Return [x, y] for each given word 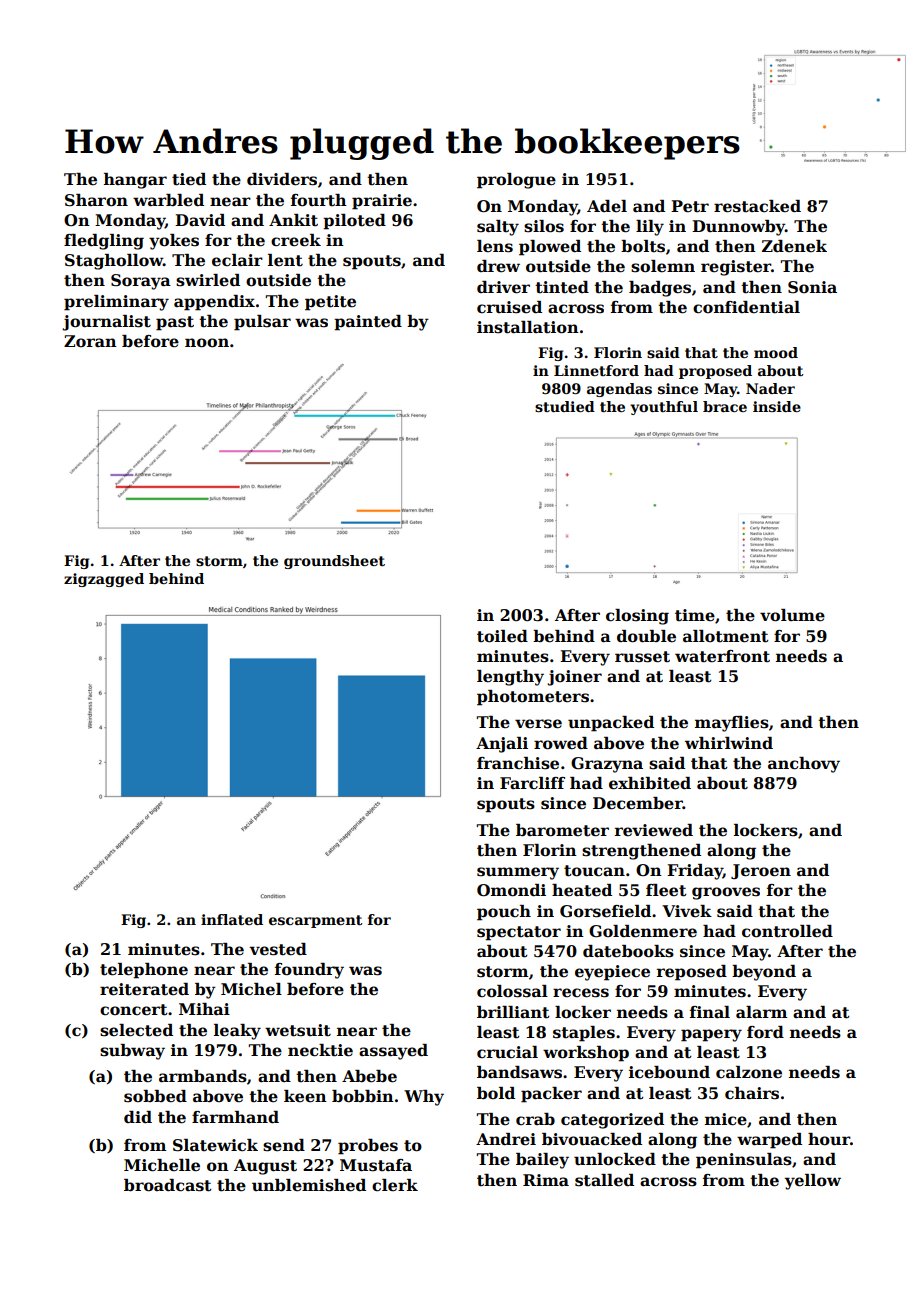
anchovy [804, 765]
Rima [546, 1180]
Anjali [502, 745]
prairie [382, 202]
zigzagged [104, 580]
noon [207, 343]
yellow [813, 1182]
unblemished [309, 1185]
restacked [757, 206]
